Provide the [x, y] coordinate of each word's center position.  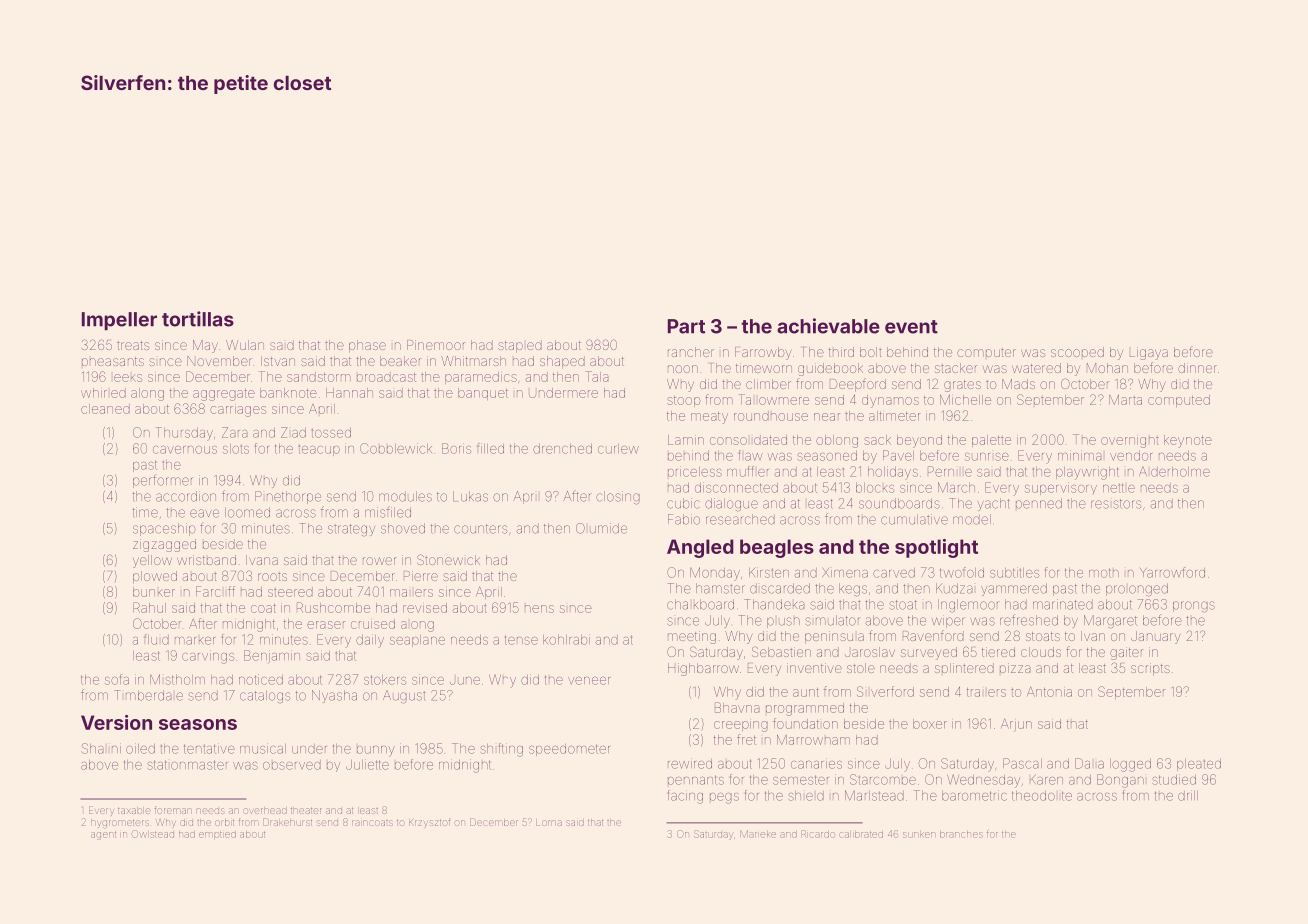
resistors [1116, 504]
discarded [780, 588]
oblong [837, 441]
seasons [198, 724]
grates [962, 386]
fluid [156, 639]
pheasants [113, 361]
